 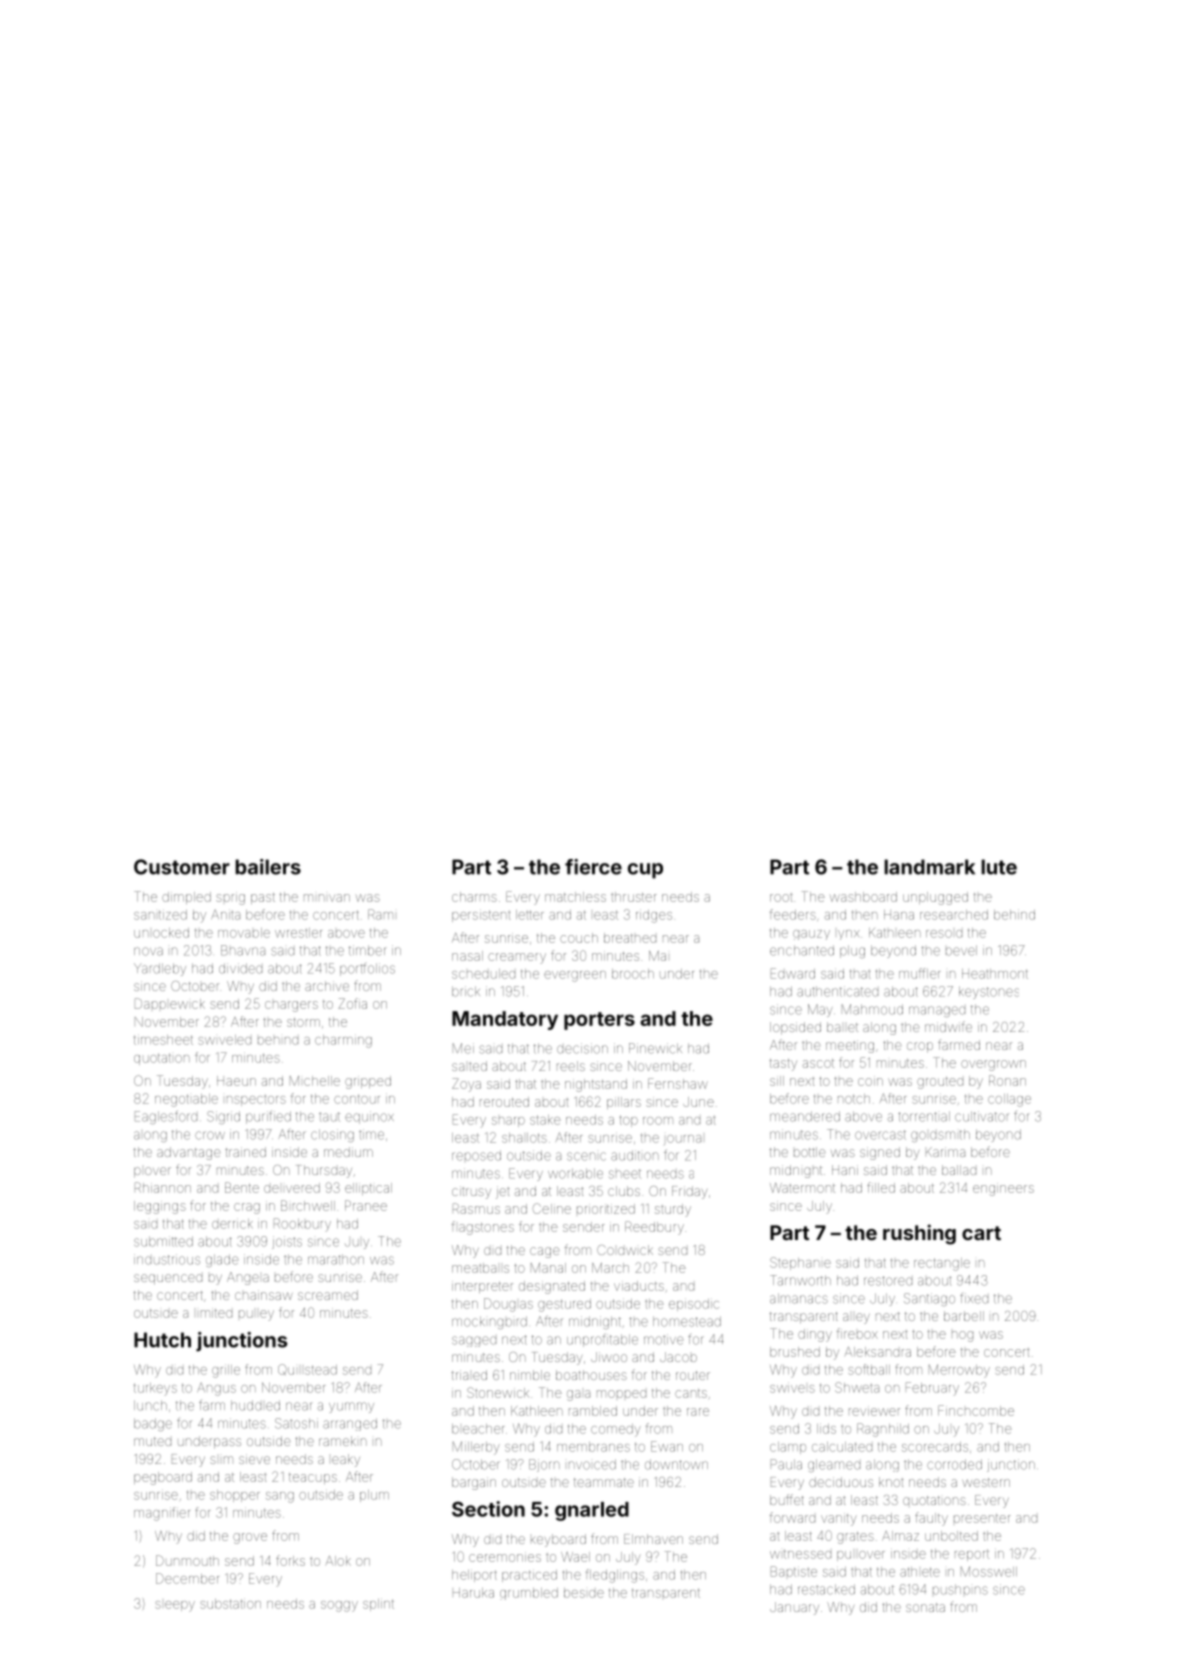 What do you see at coordinates (593, 867) in the screenshot?
I see `fierce` at bounding box center [593, 867].
